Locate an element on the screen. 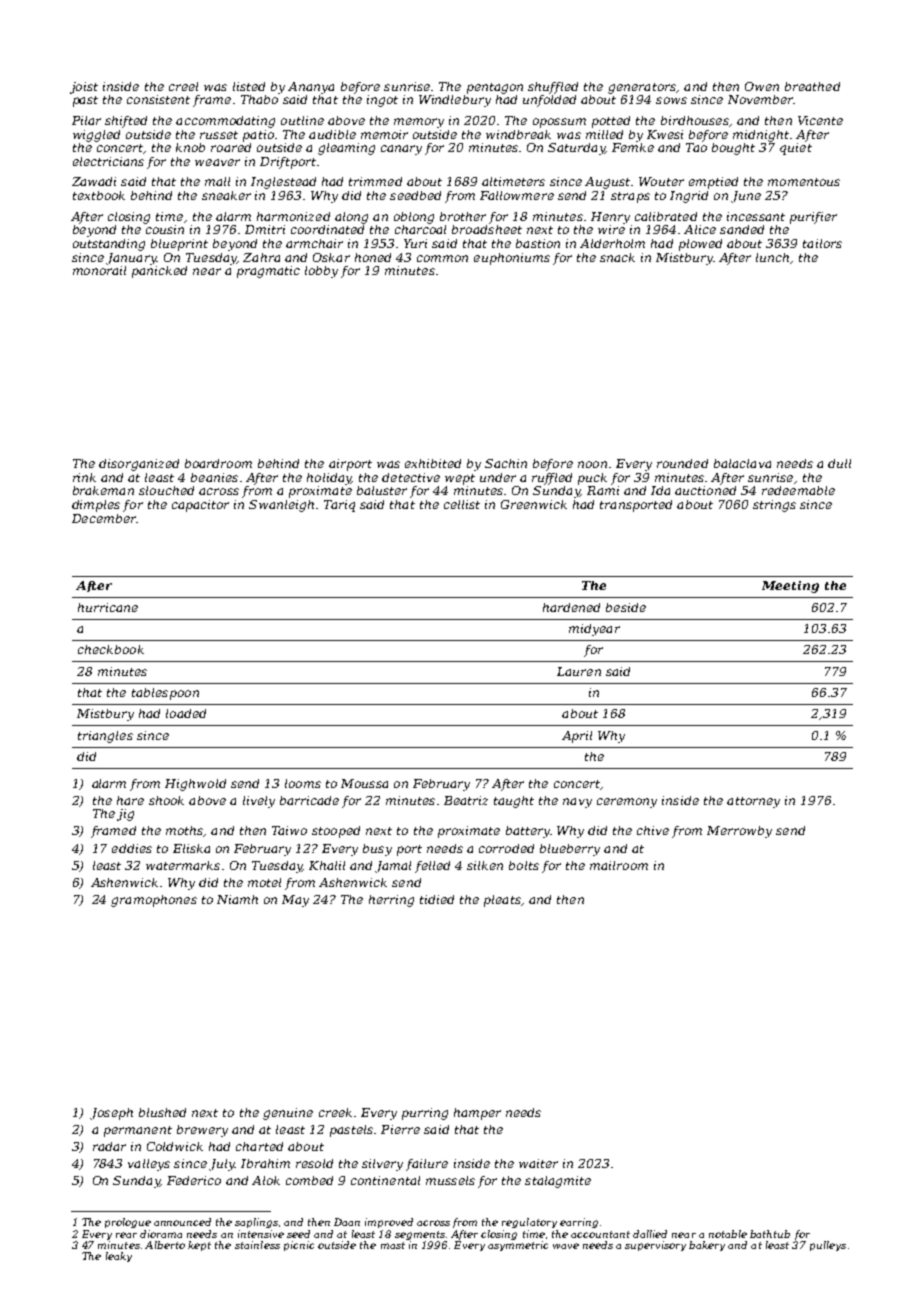  attorney is located at coordinates (753, 802).
